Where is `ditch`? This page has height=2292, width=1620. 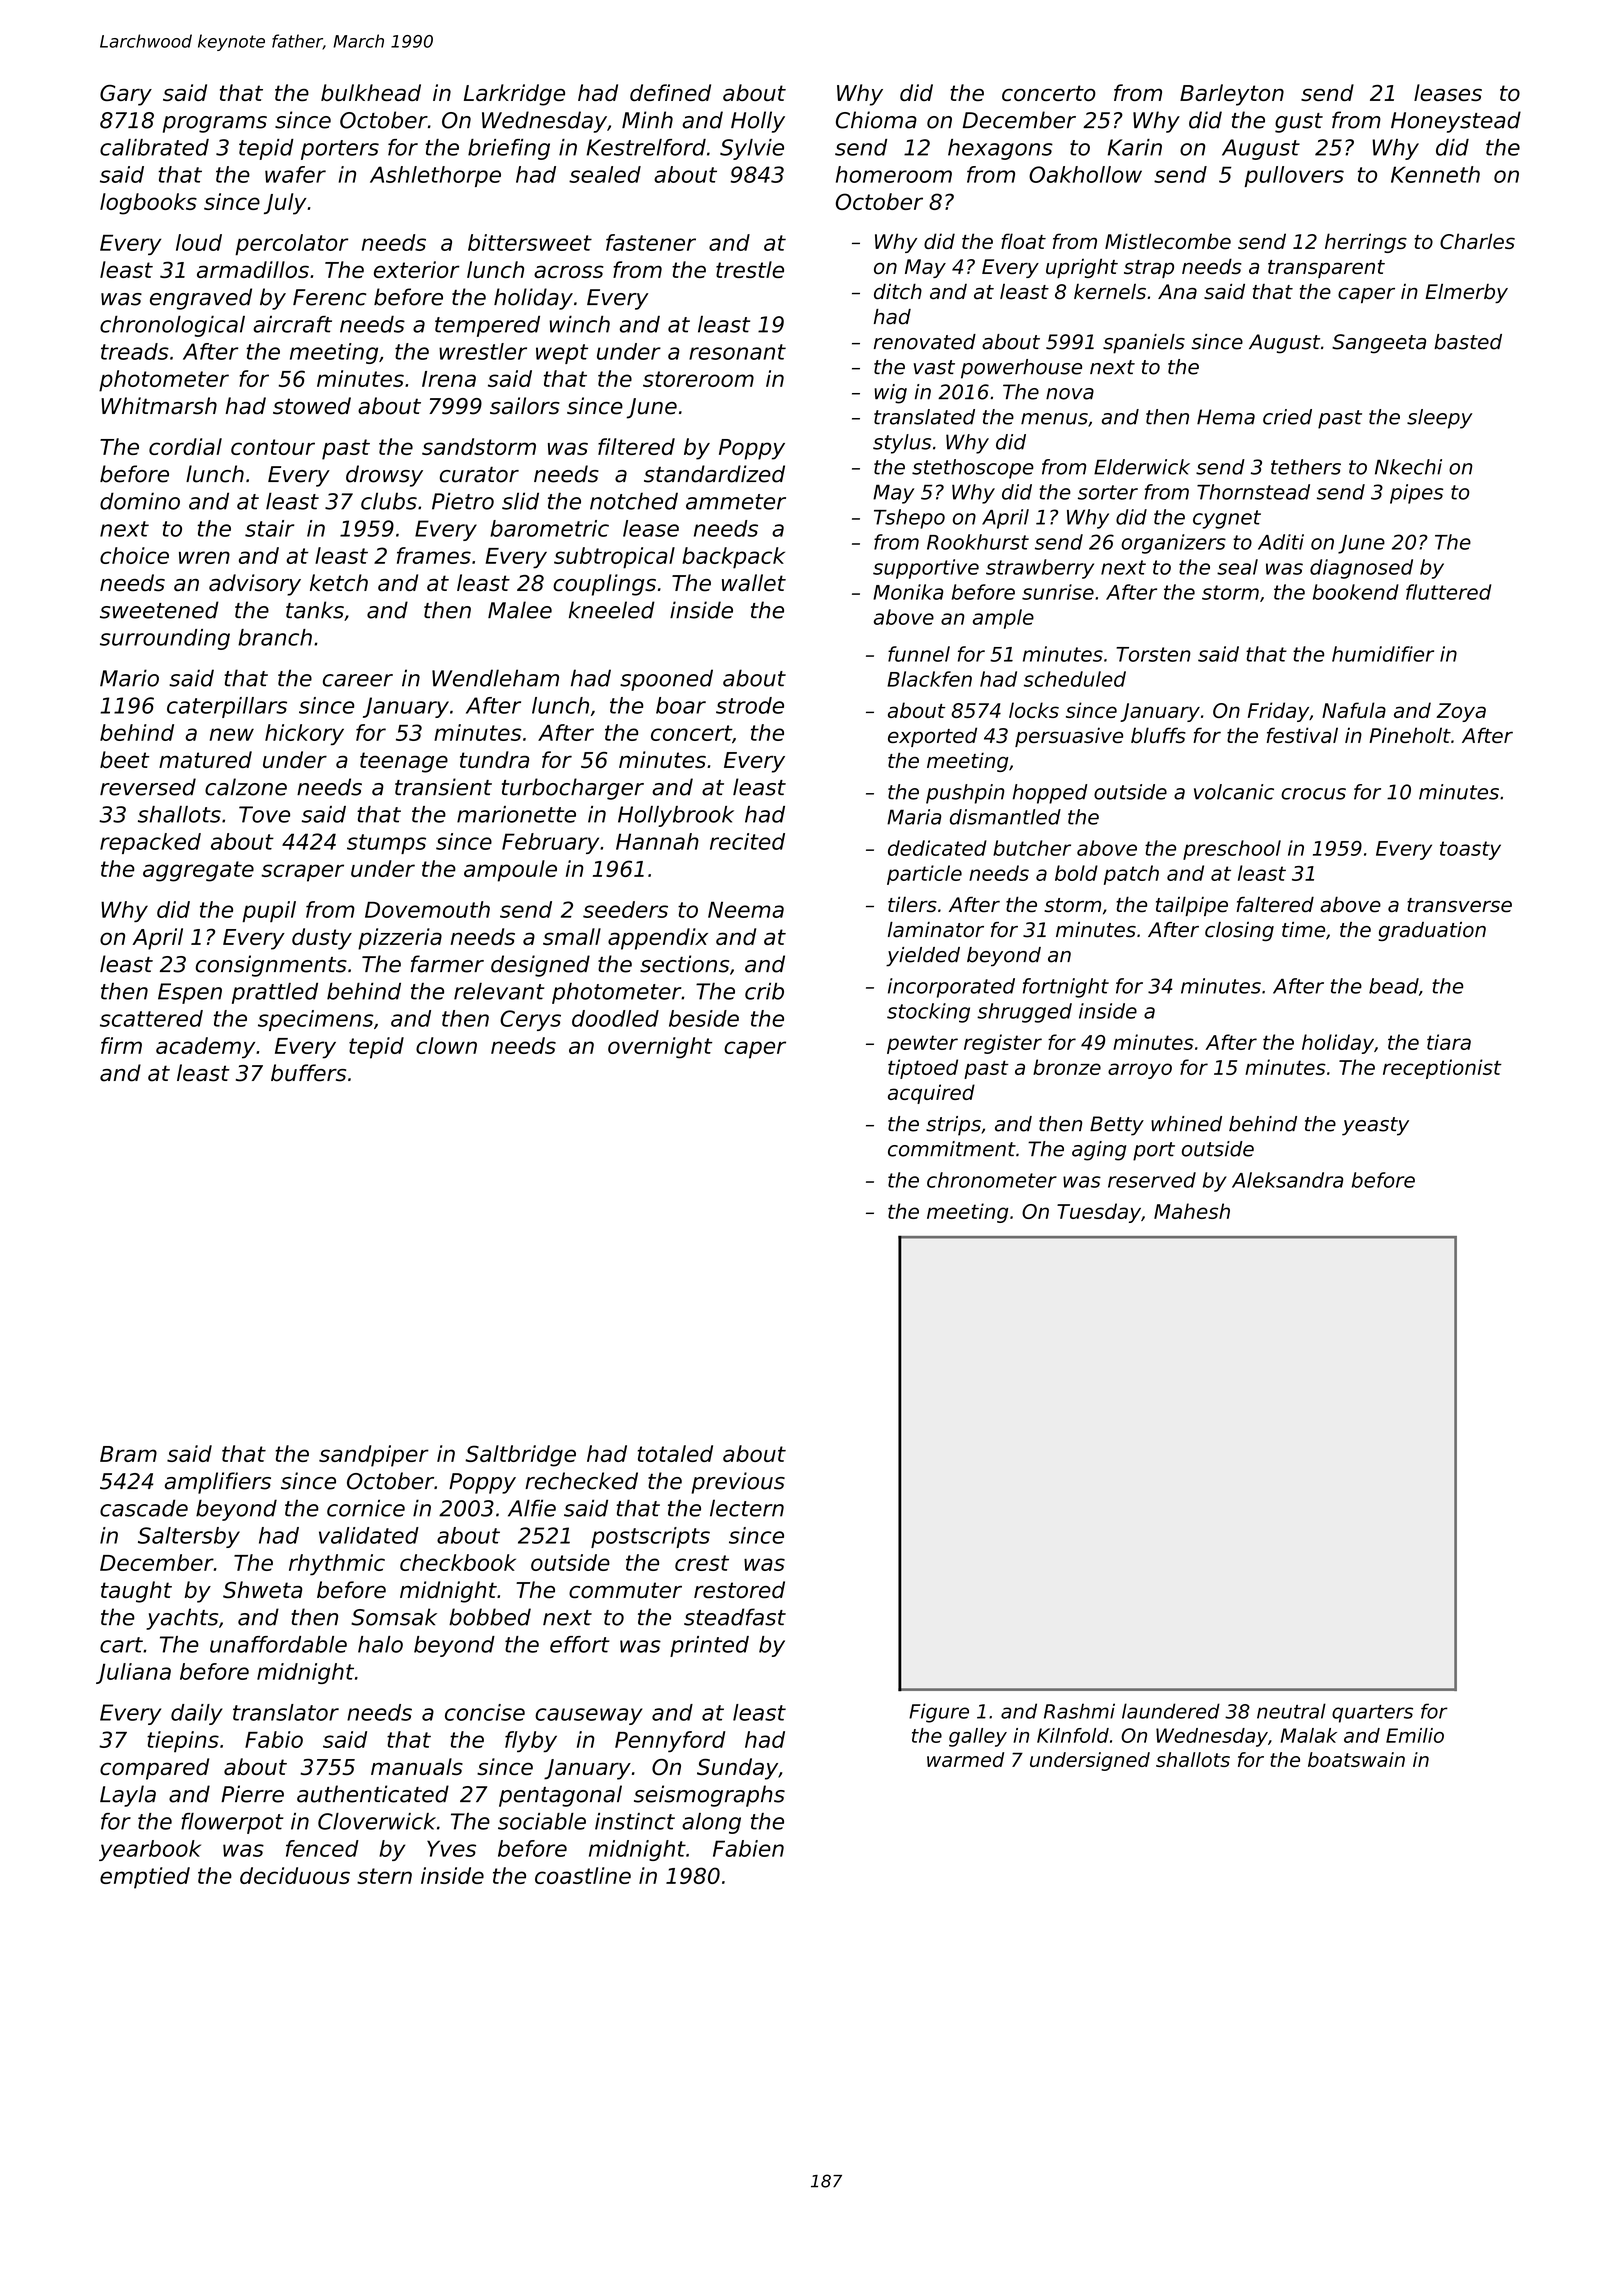
ditch is located at coordinates (898, 292).
